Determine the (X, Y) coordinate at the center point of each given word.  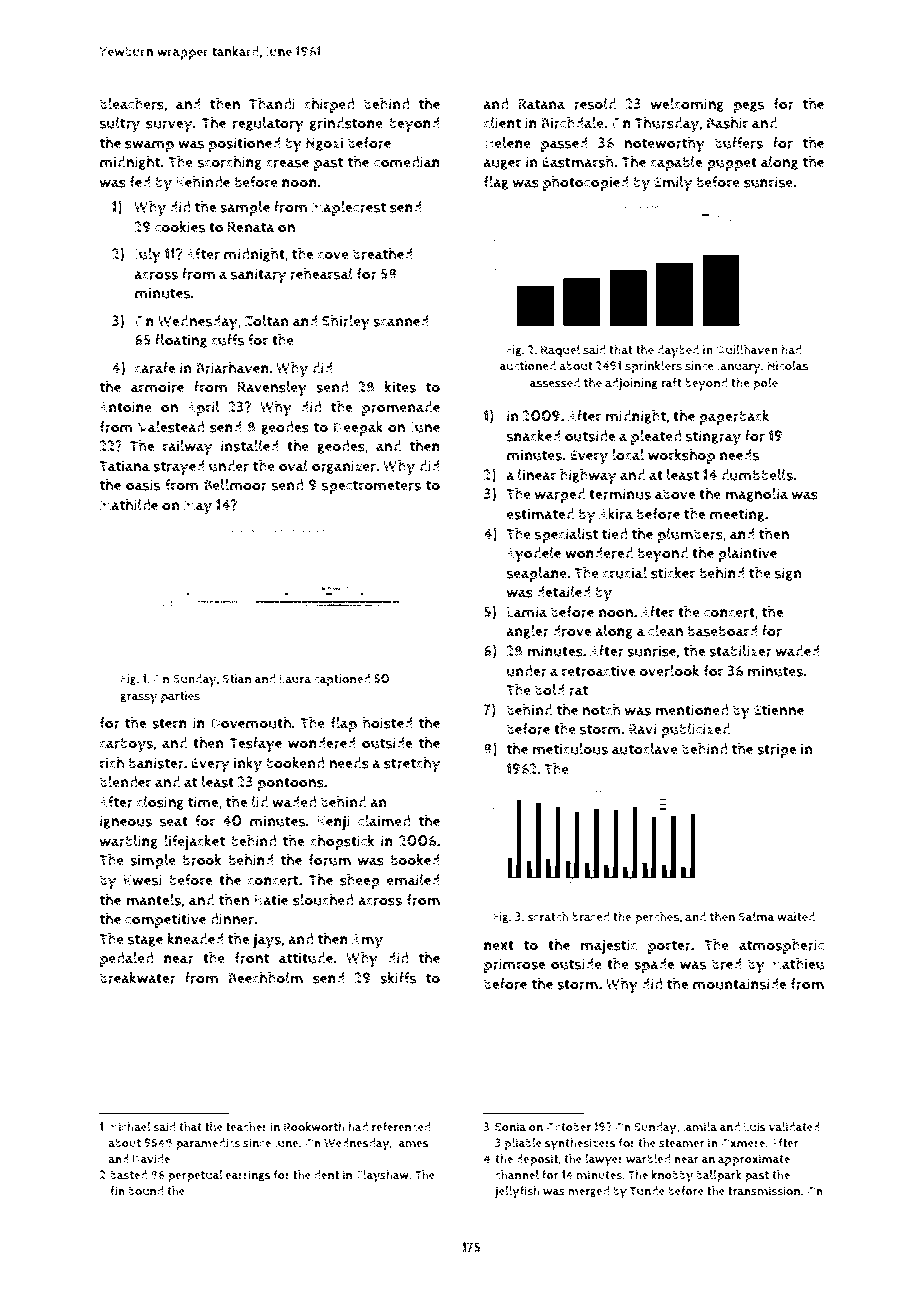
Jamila (699, 1127)
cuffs (227, 340)
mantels (153, 900)
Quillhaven (747, 349)
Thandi (272, 104)
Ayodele (533, 555)
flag (496, 183)
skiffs (398, 978)
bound (145, 1191)
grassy (138, 698)
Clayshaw (382, 1176)
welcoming (687, 105)
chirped (329, 105)
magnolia (756, 495)
